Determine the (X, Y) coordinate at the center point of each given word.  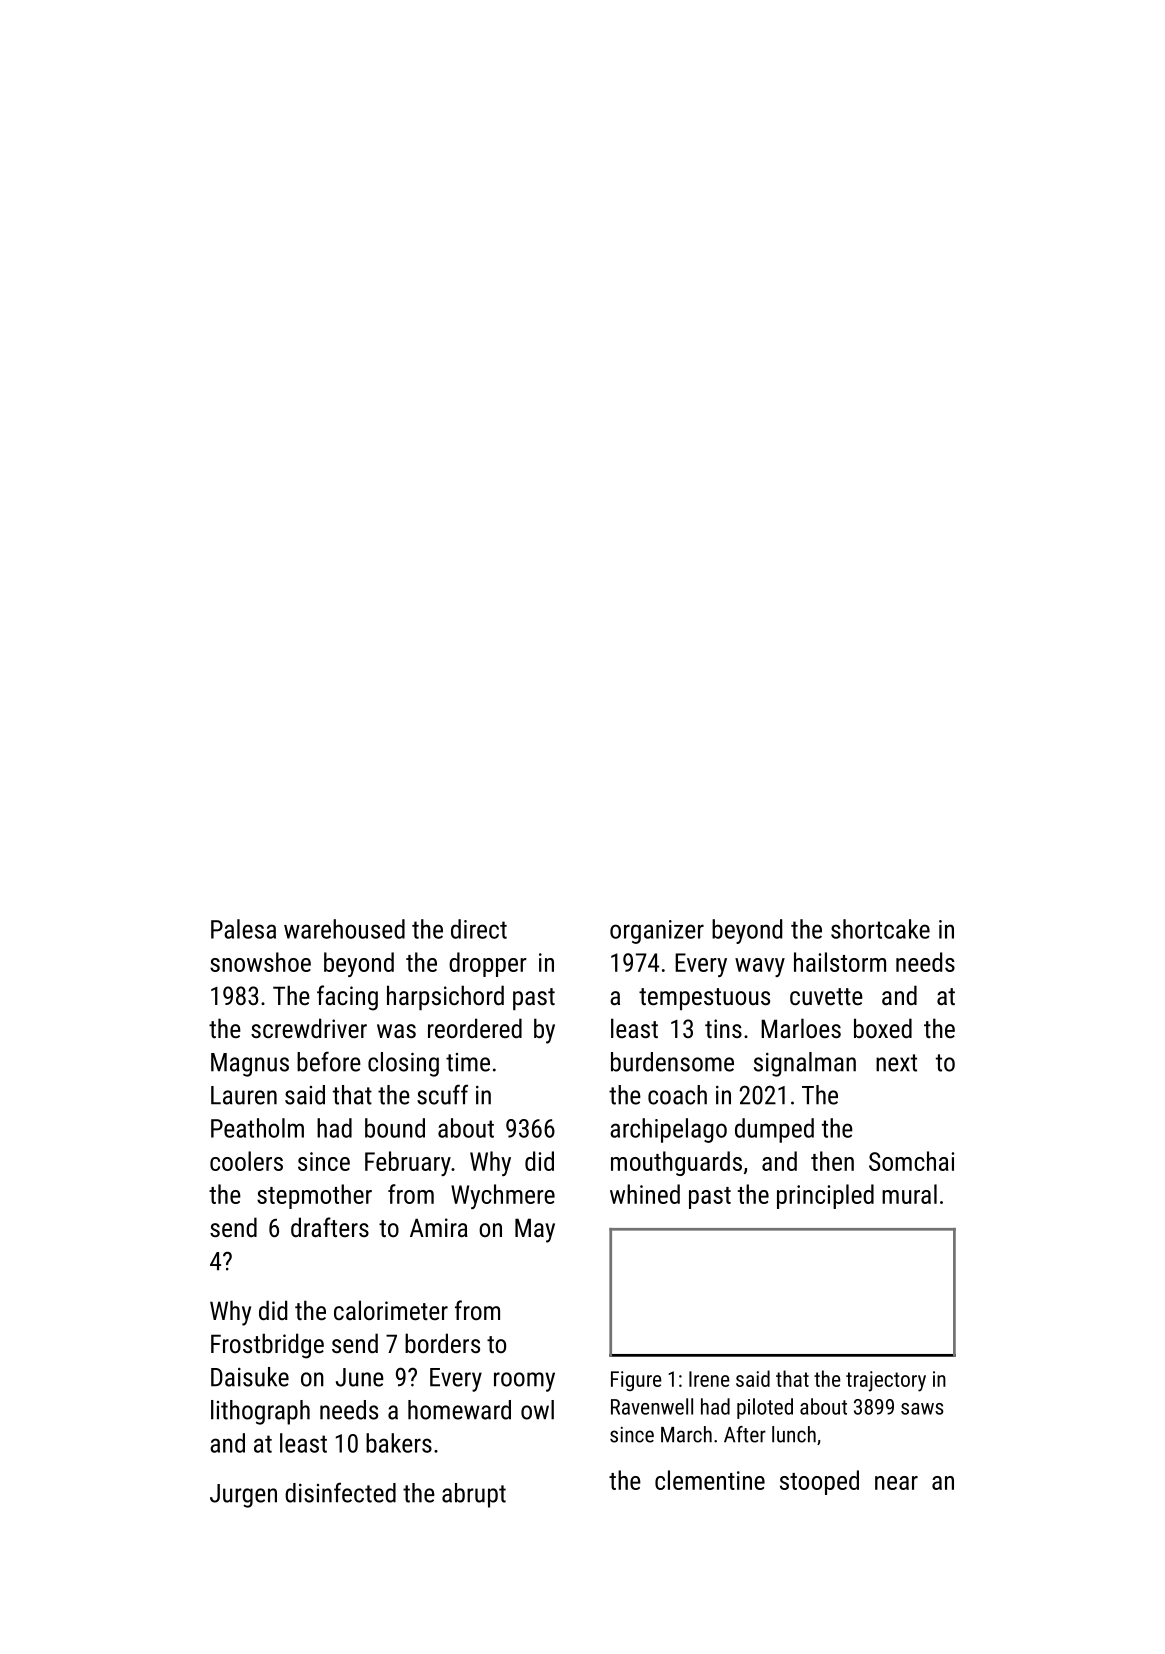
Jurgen (243, 1496)
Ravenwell (652, 1406)
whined (645, 1194)
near (896, 1483)
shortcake (880, 929)
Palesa (243, 929)
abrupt (474, 1495)
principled (825, 1196)
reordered (475, 1028)
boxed (883, 1028)
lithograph (260, 1412)
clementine (710, 1480)
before (329, 1061)
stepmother (314, 1196)
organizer (657, 932)
